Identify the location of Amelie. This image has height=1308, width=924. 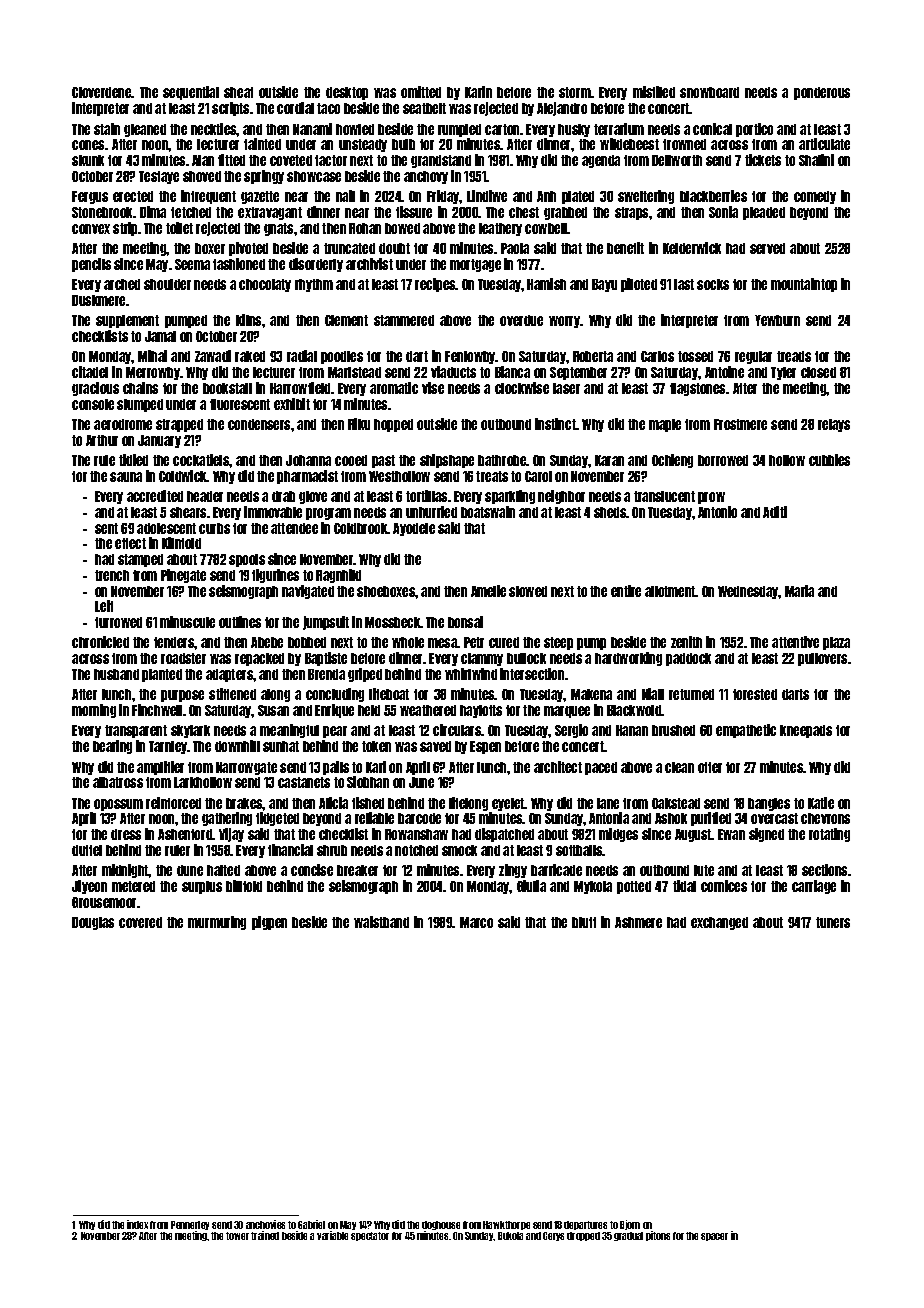
(488, 591).
